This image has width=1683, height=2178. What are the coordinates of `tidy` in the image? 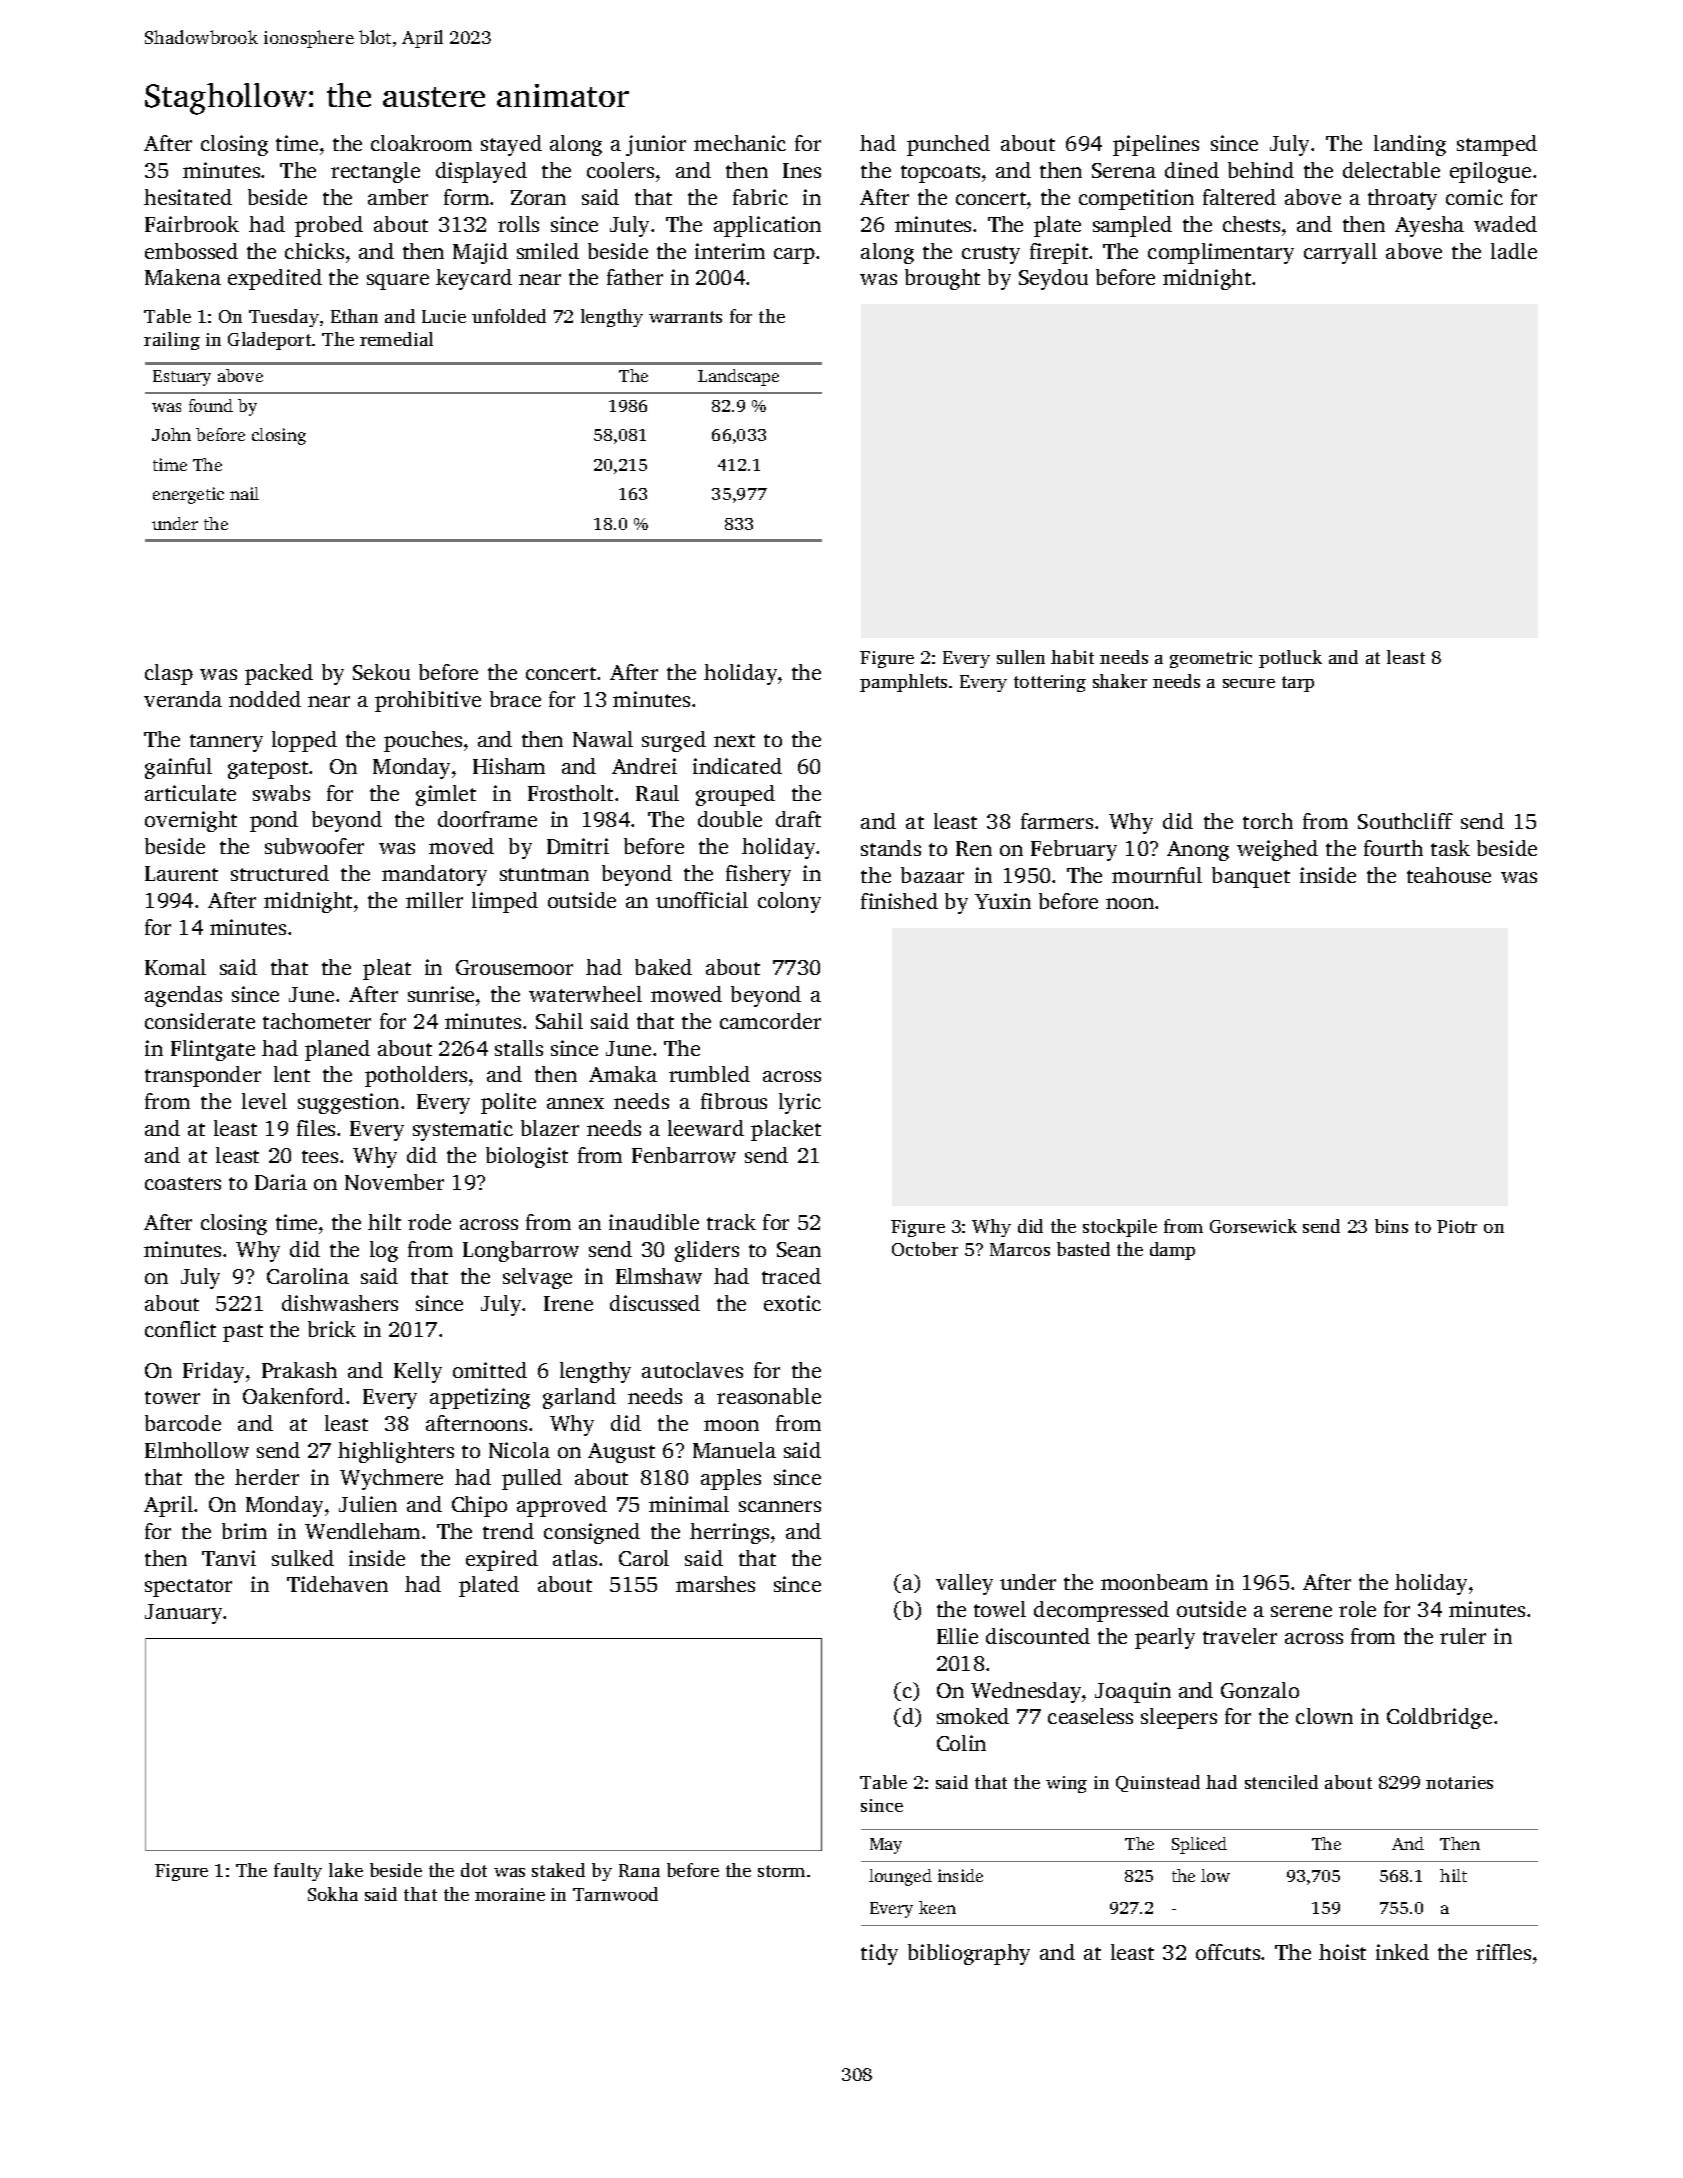 It's located at (879, 1954).
